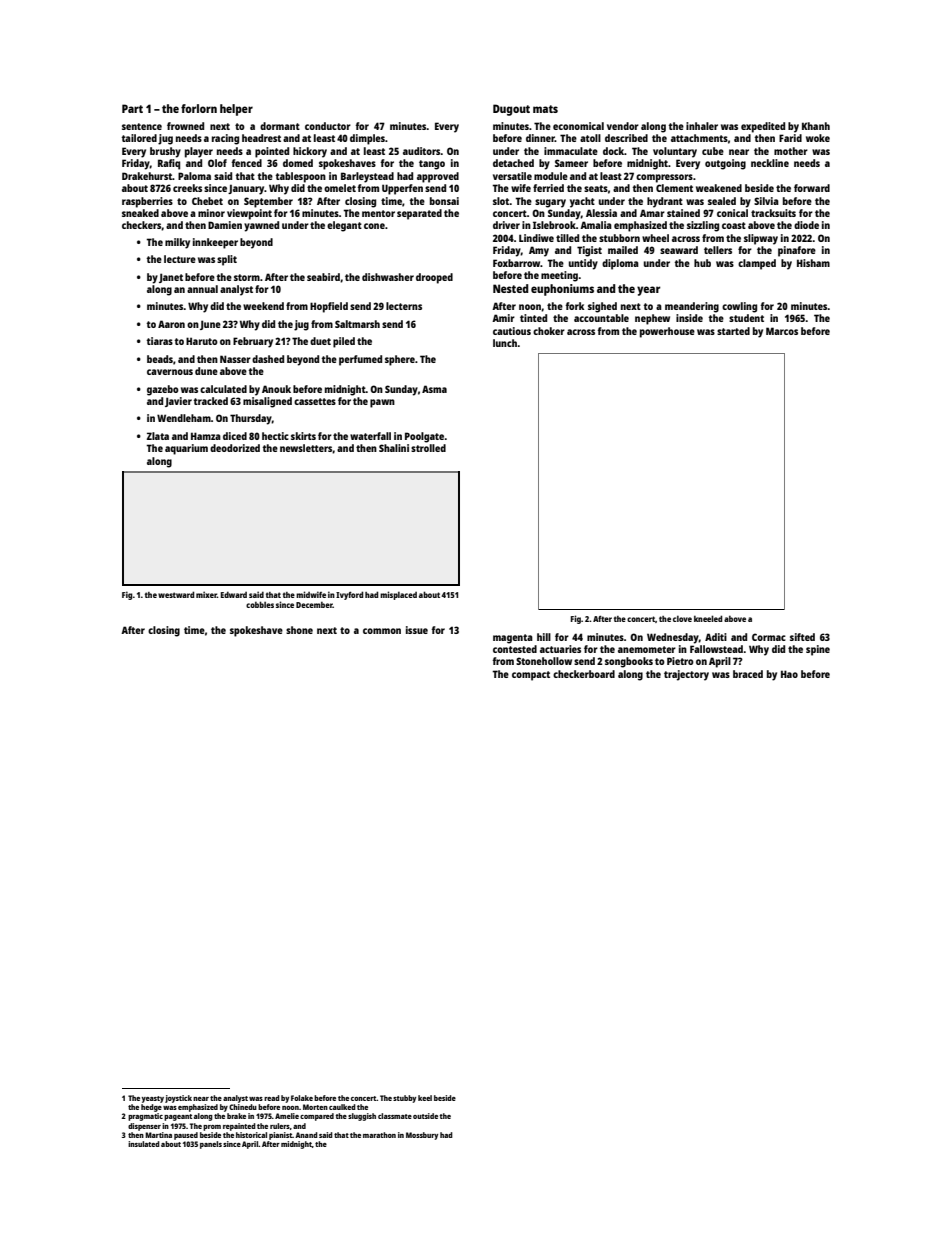 This image has width=952, height=1233. Describe the element at coordinates (716, 637) in the image. I see `Aditi` at that location.
